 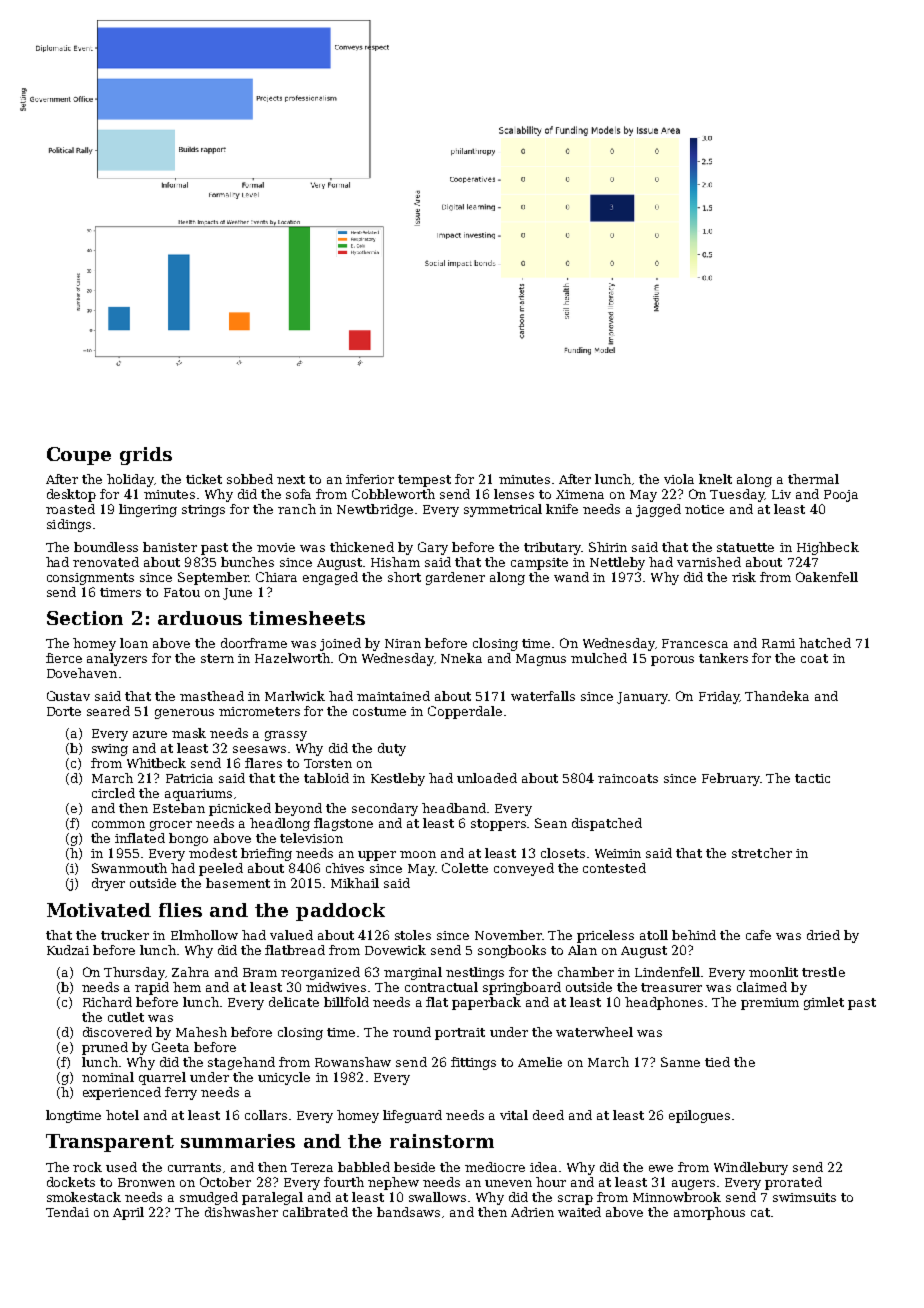 What do you see at coordinates (364, 1167) in the document?
I see `babbled` at bounding box center [364, 1167].
